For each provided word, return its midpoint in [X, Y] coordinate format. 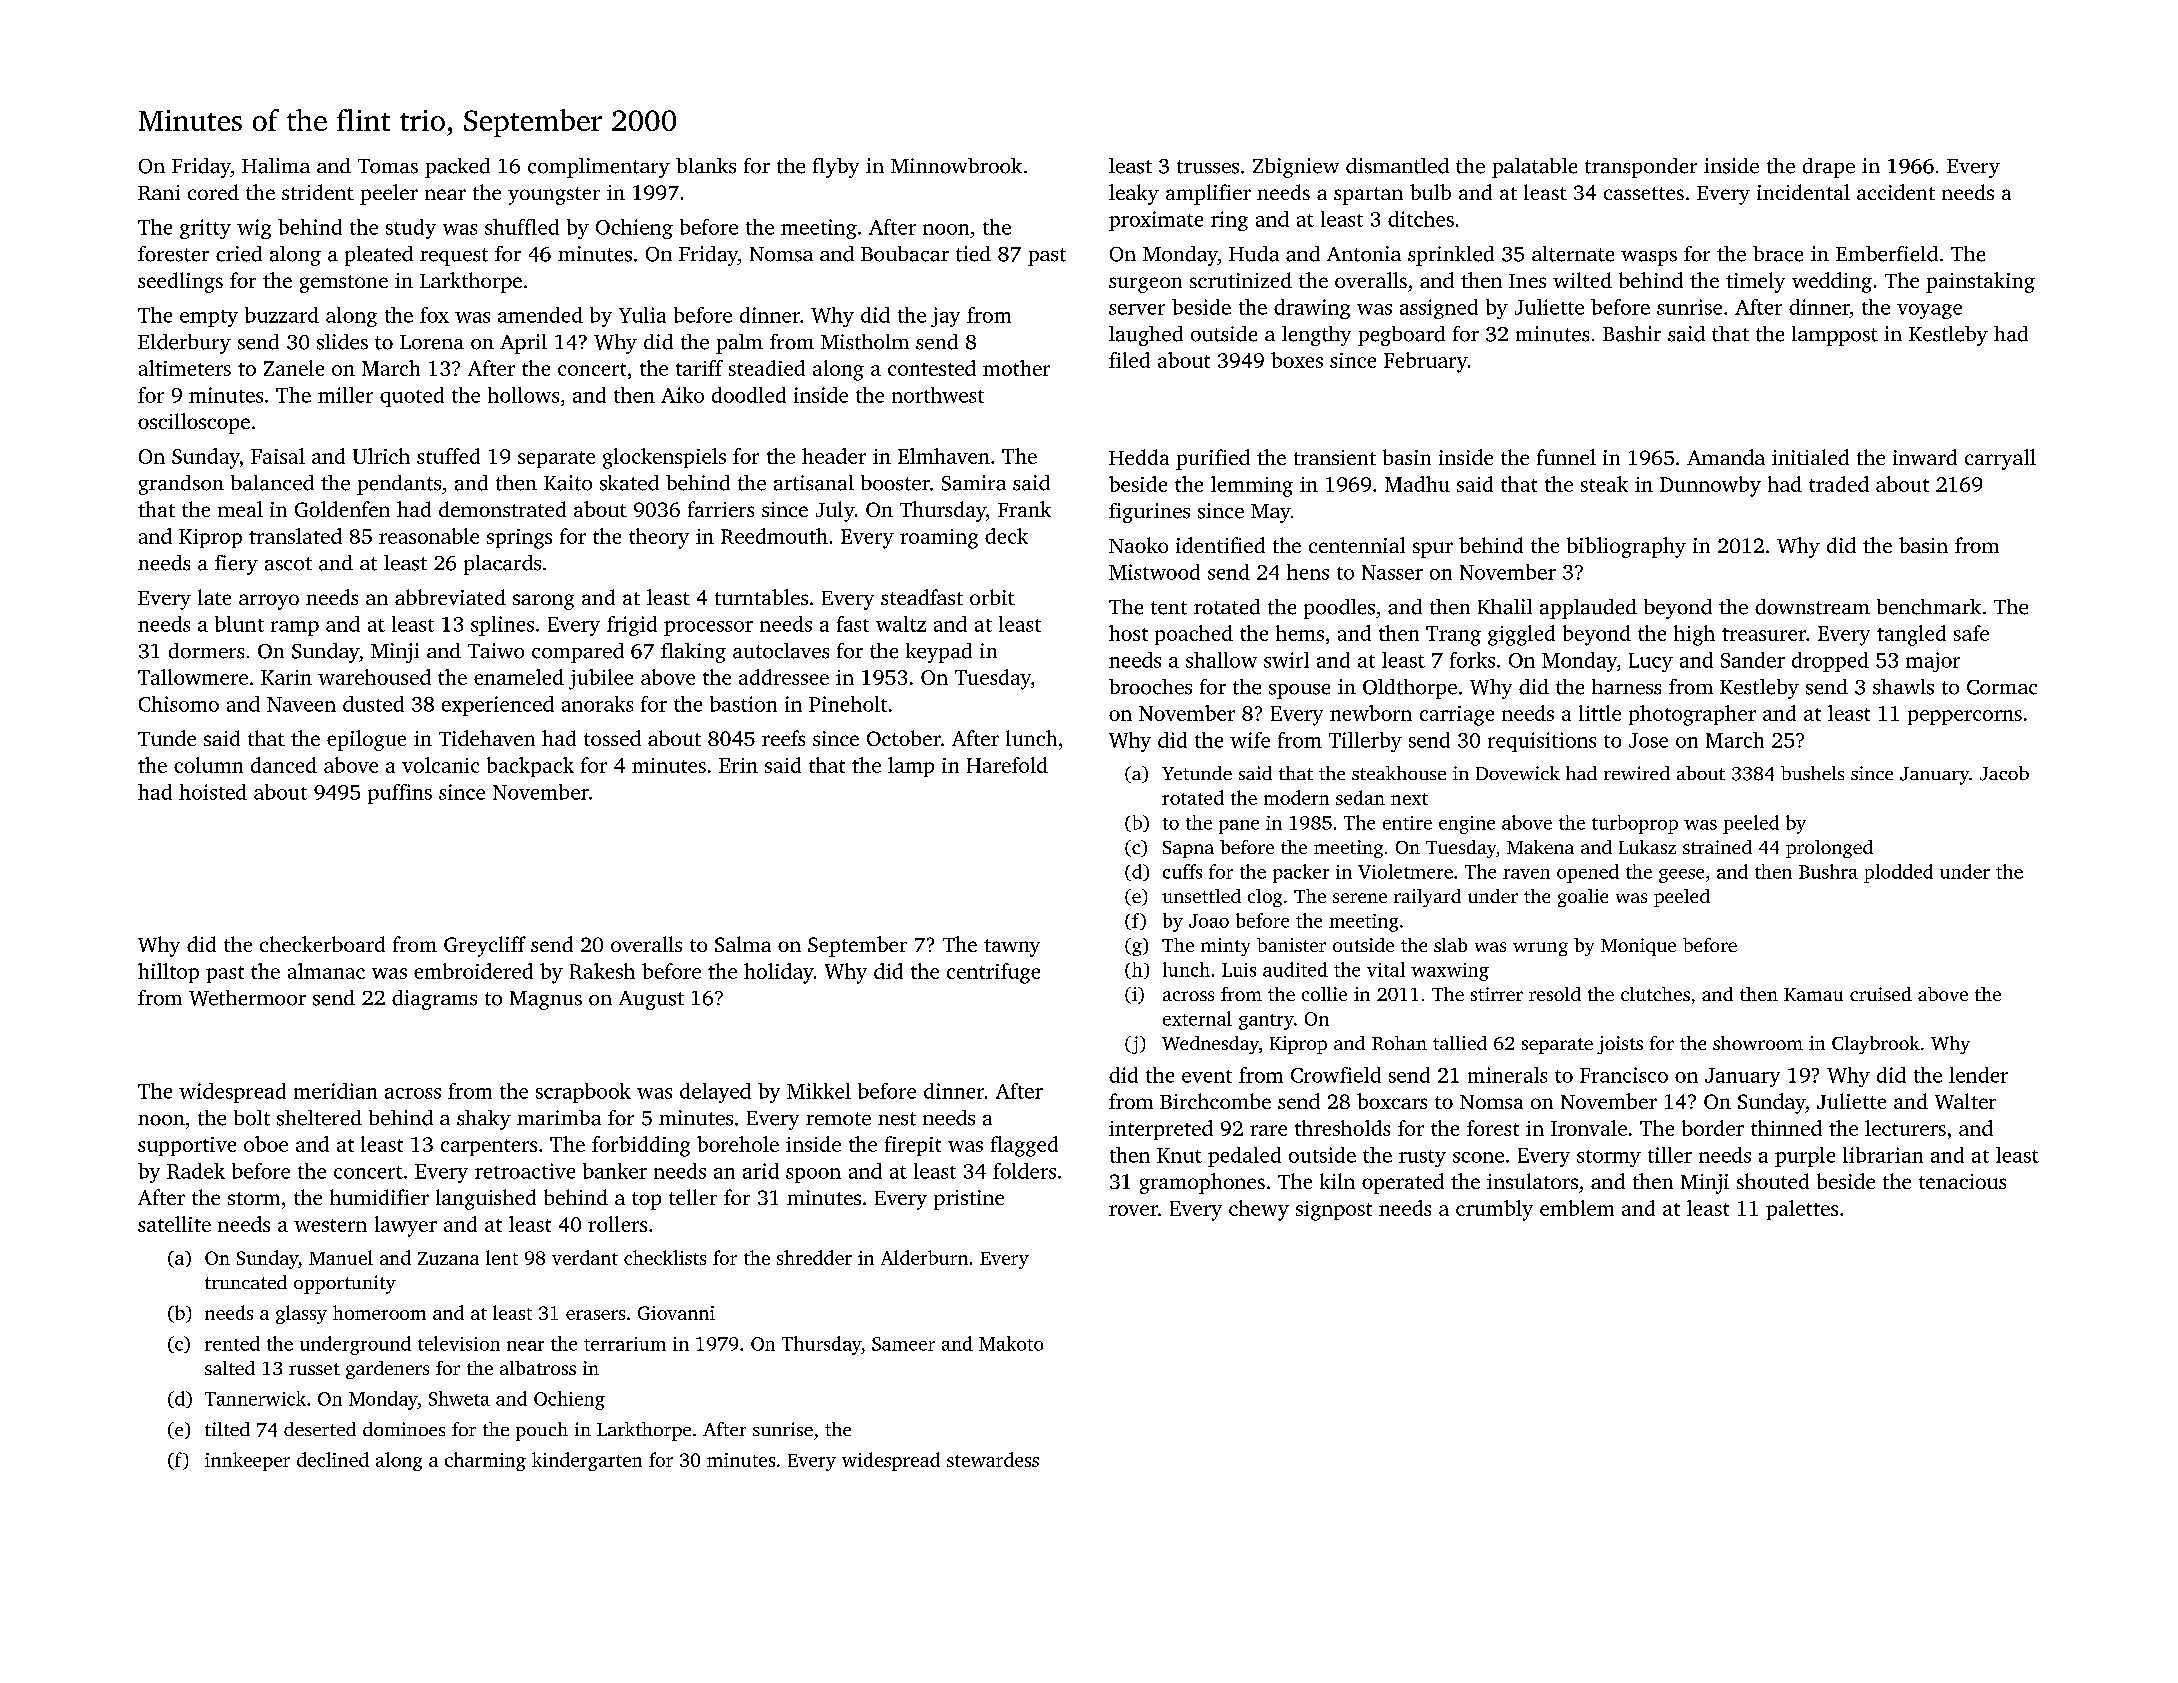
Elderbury [184, 344]
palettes [1802, 1210]
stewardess [993, 1459]
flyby [836, 168]
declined [333, 1459]
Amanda [1726, 457]
